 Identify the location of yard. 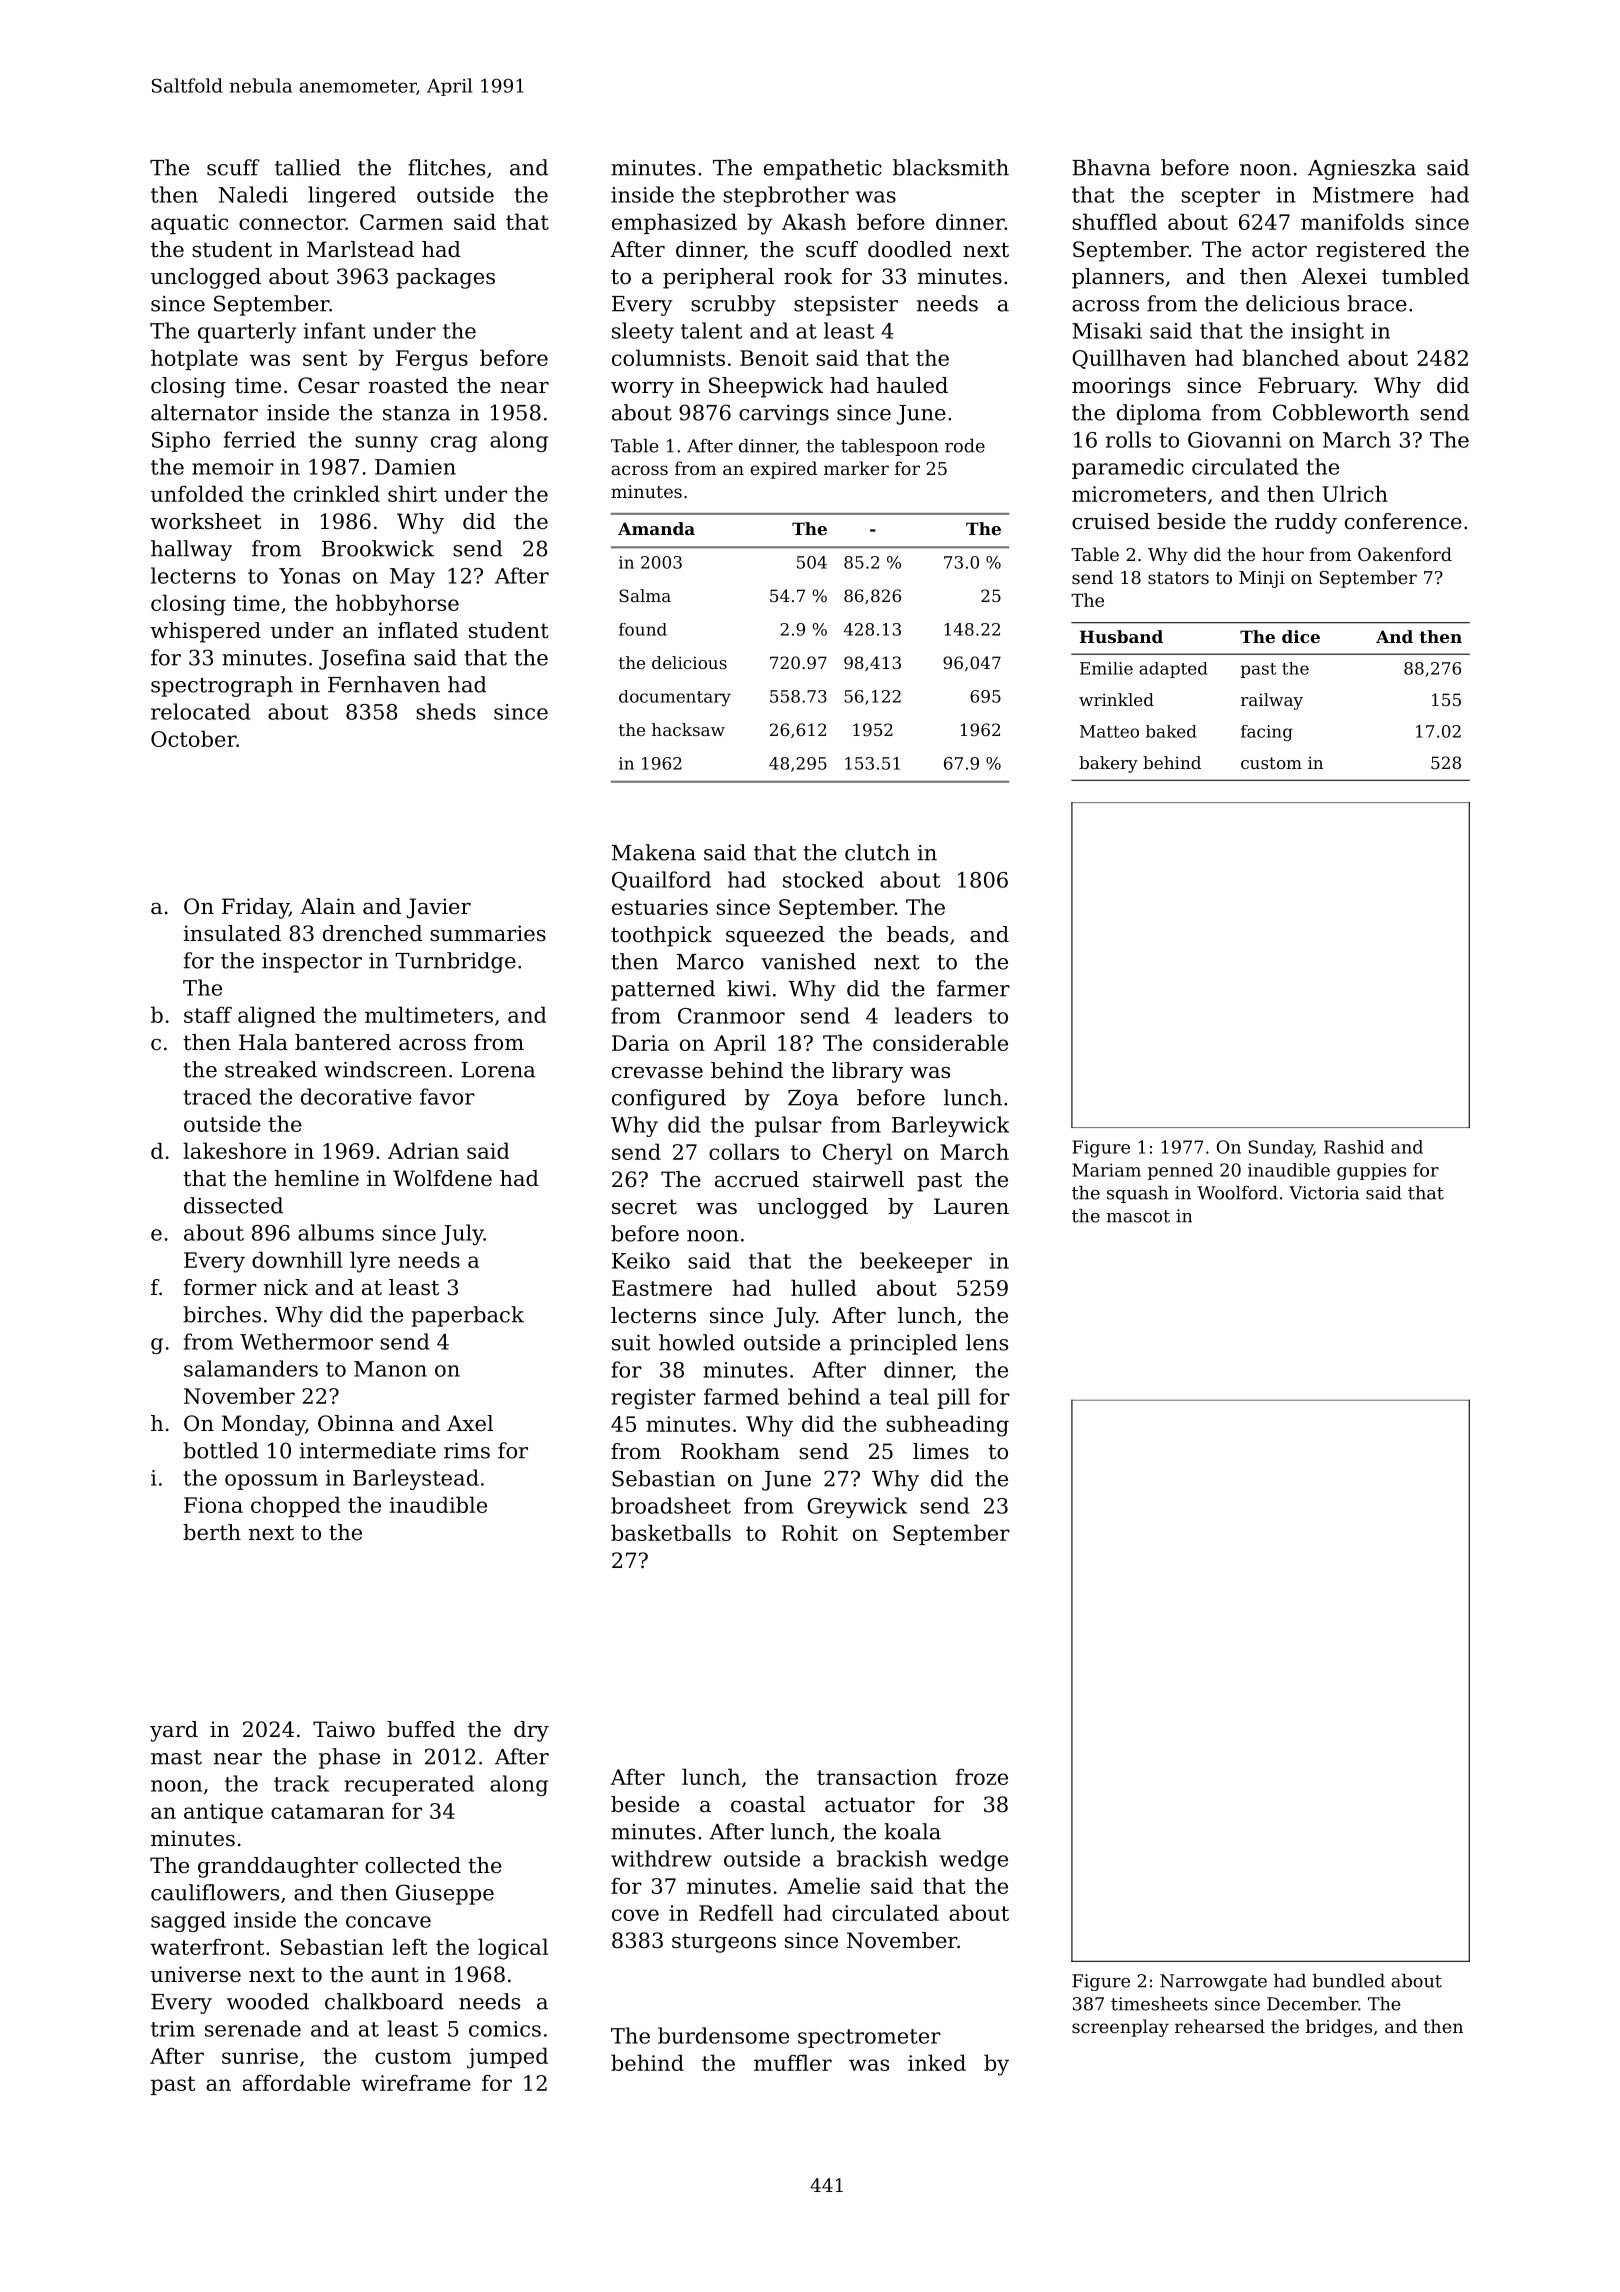
(174, 1731).
